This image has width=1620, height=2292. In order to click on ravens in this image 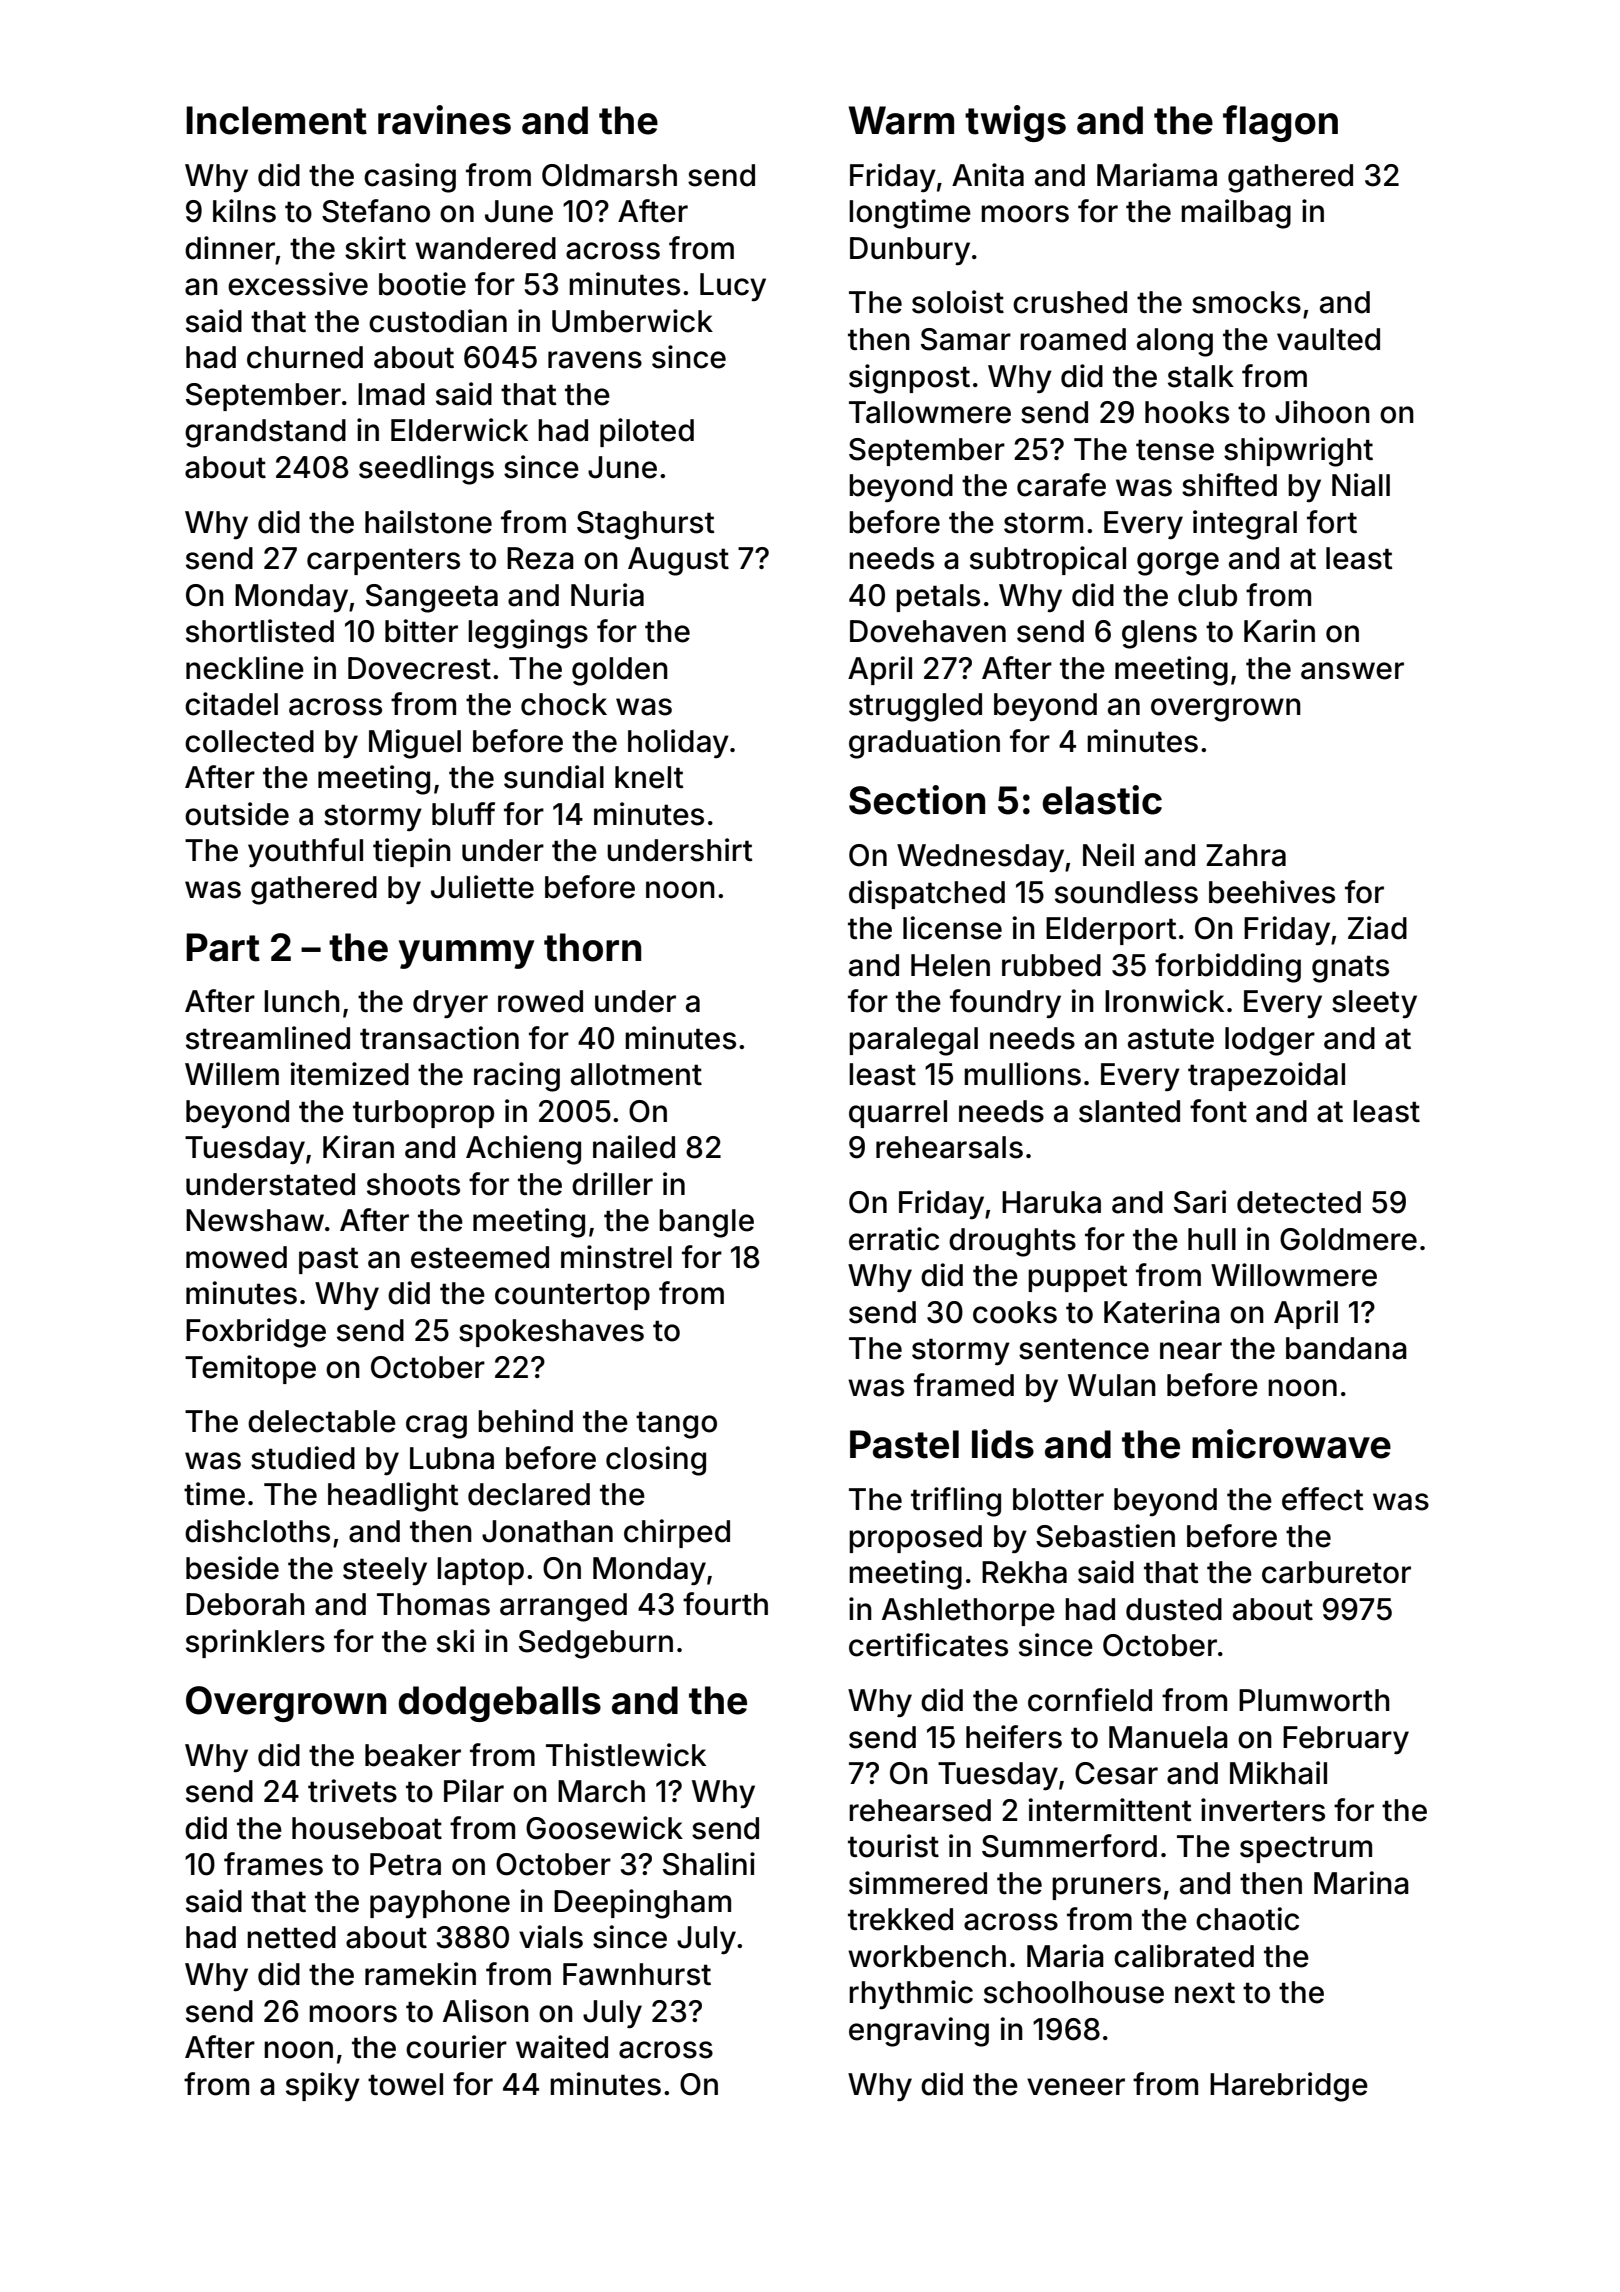, I will do `click(595, 360)`.
